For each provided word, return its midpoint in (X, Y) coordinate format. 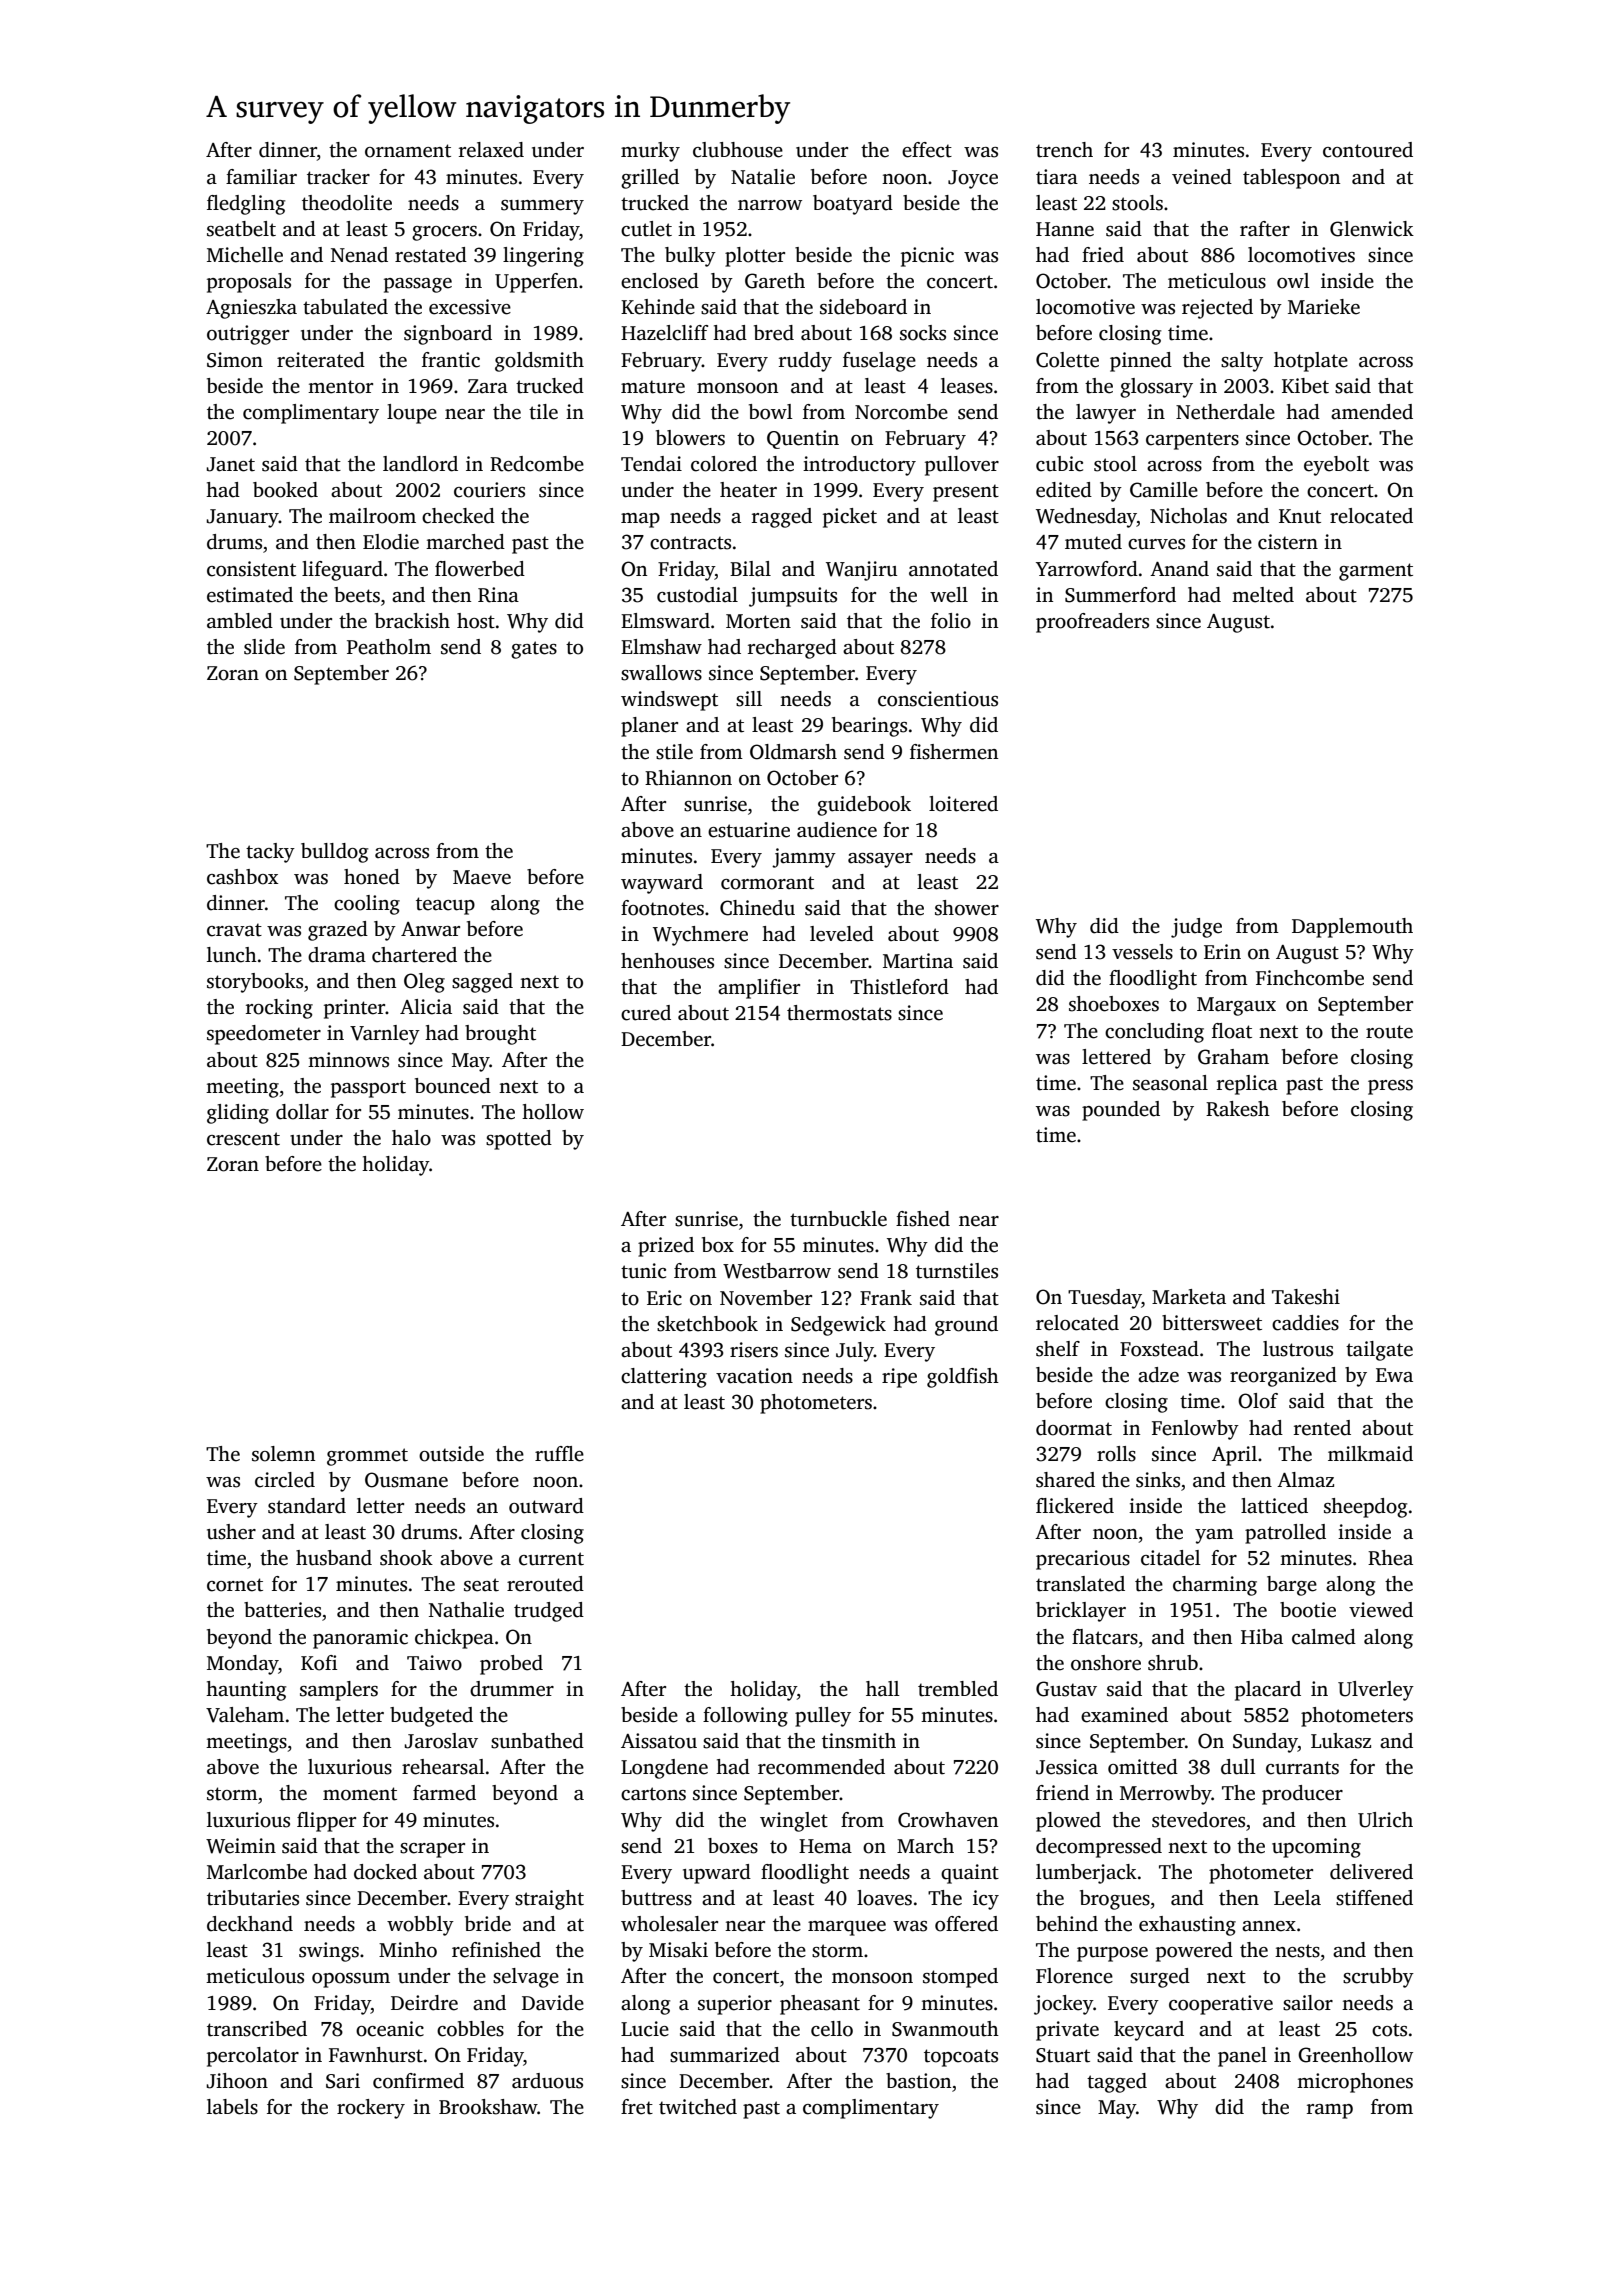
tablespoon (1291, 179)
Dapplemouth (1352, 928)
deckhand (250, 1924)
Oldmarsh (793, 752)
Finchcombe (1310, 978)
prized (666, 1247)
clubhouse (738, 150)
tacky (270, 853)
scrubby (1378, 1978)
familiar (261, 176)
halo (411, 1138)
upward (717, 1874)
